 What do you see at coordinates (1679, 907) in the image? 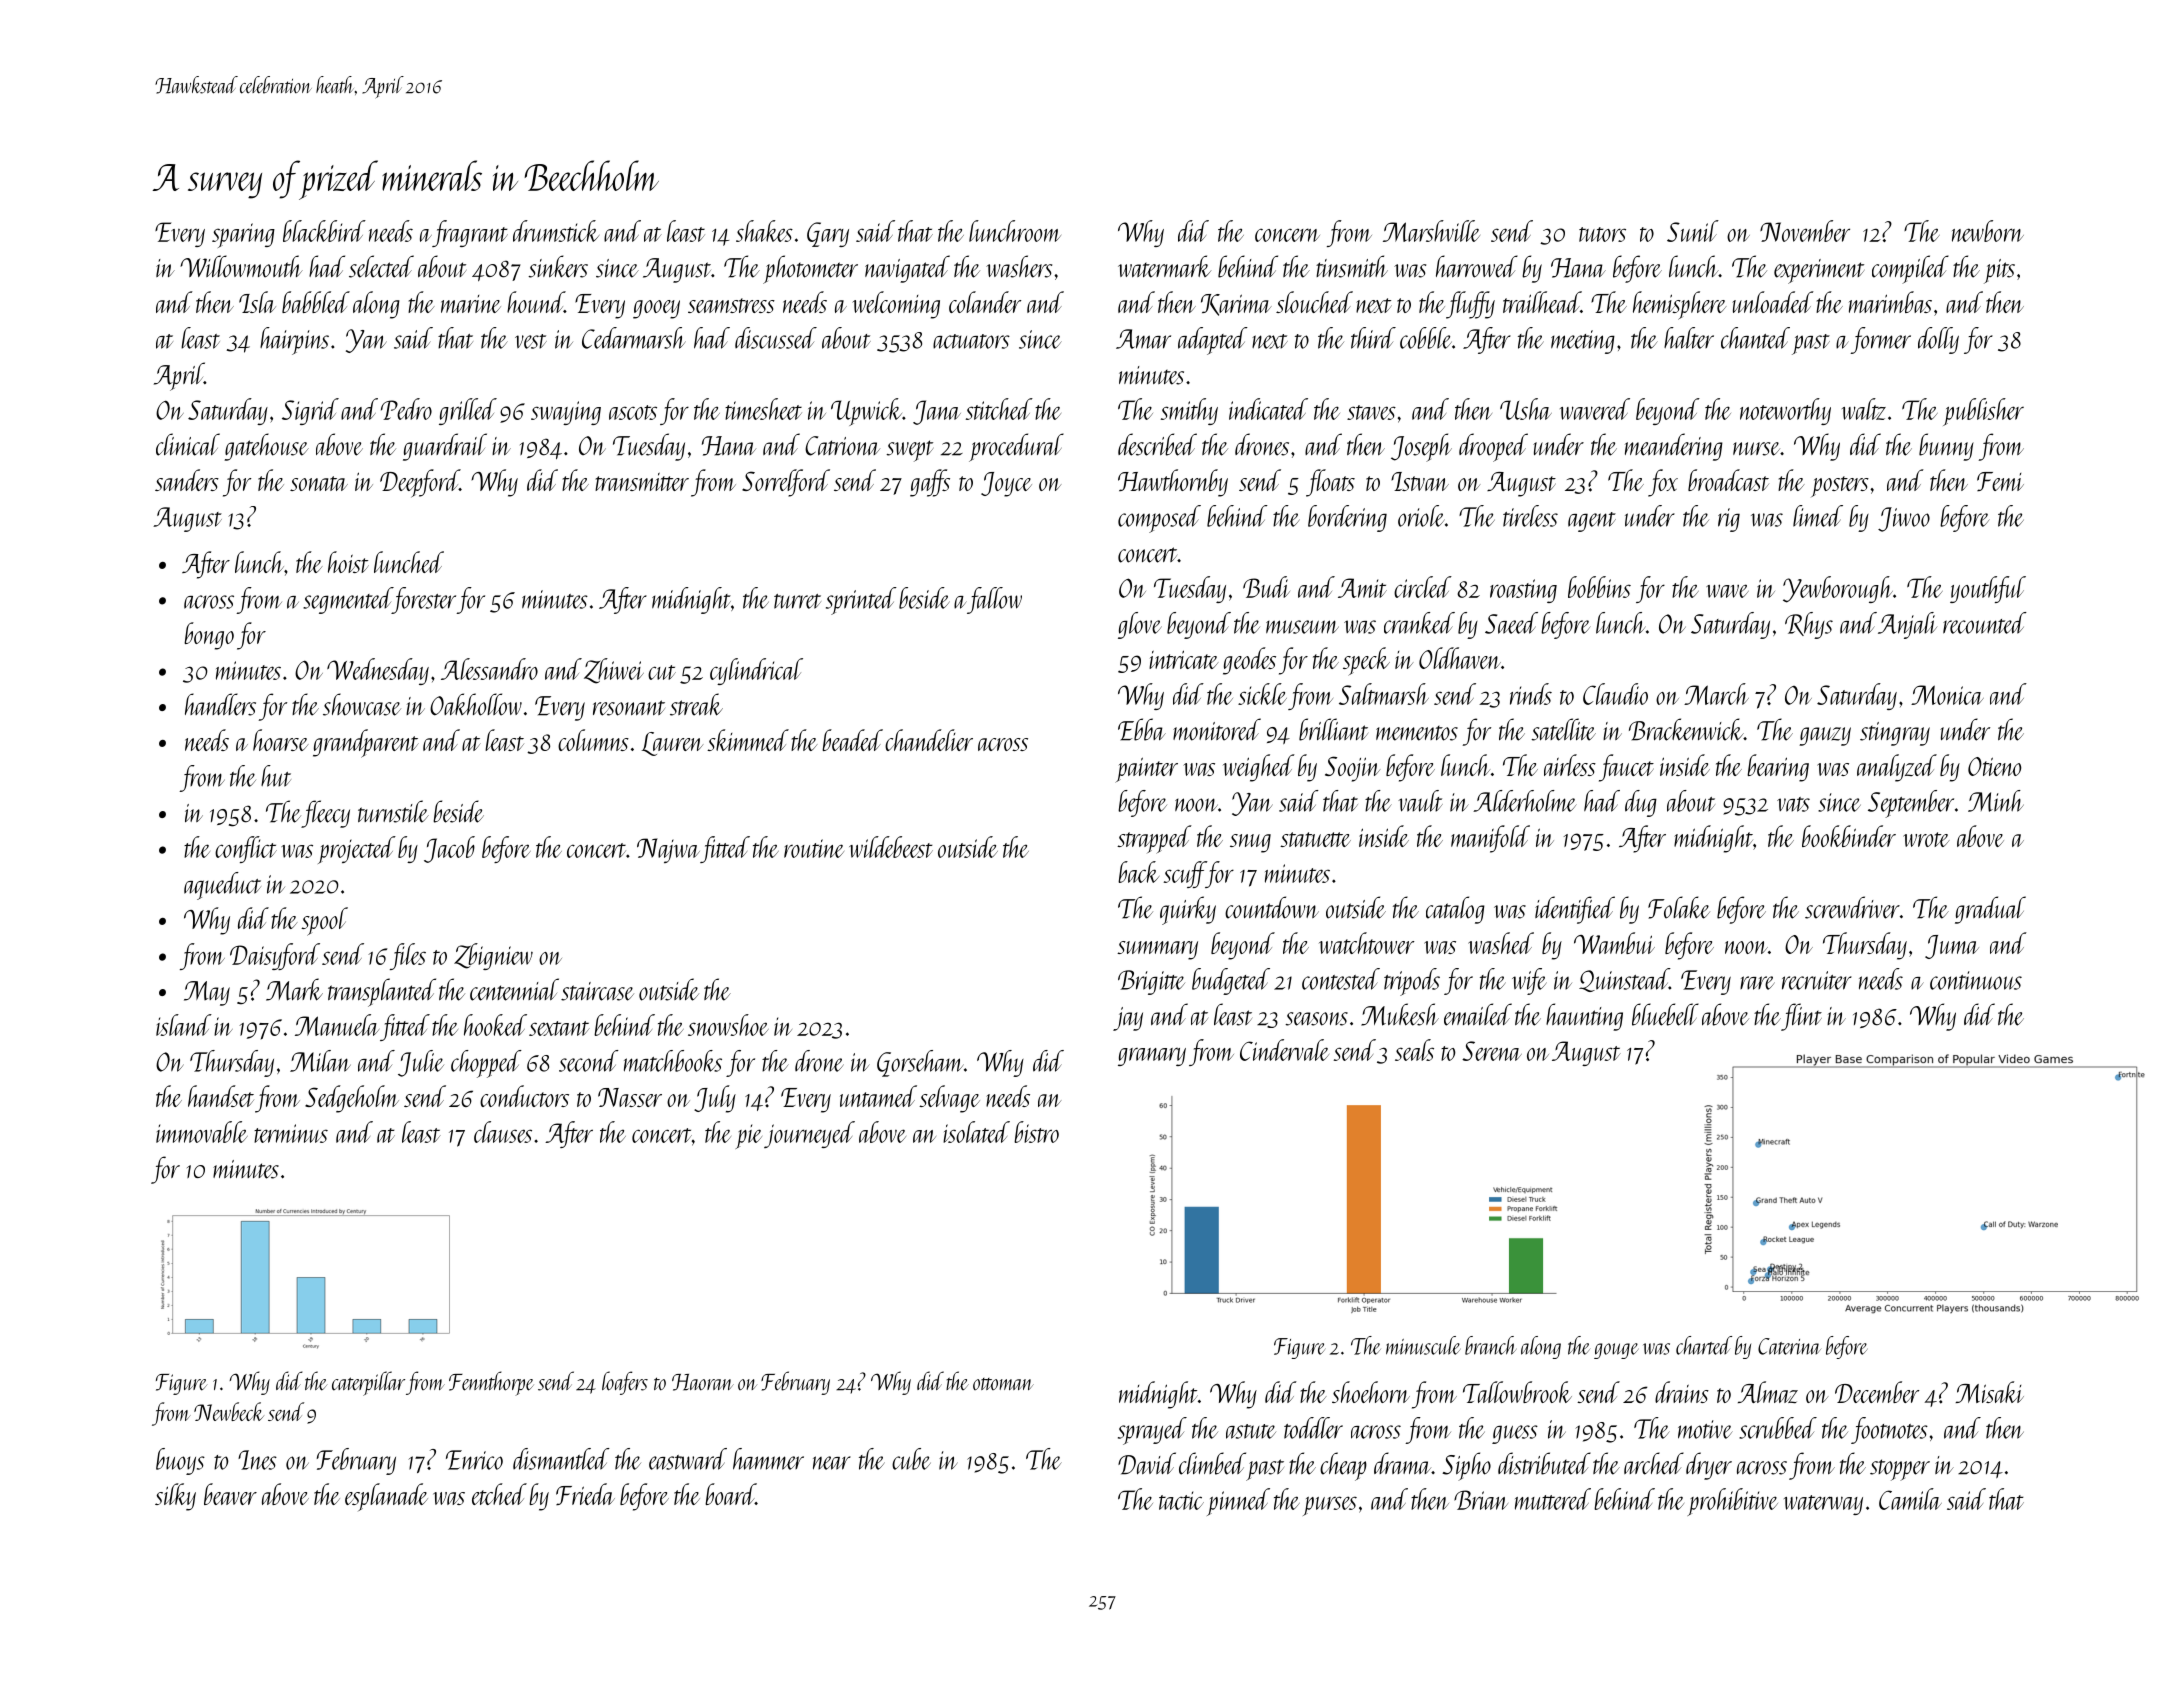
I see `Folake` at bounding box center [1679, 907].
